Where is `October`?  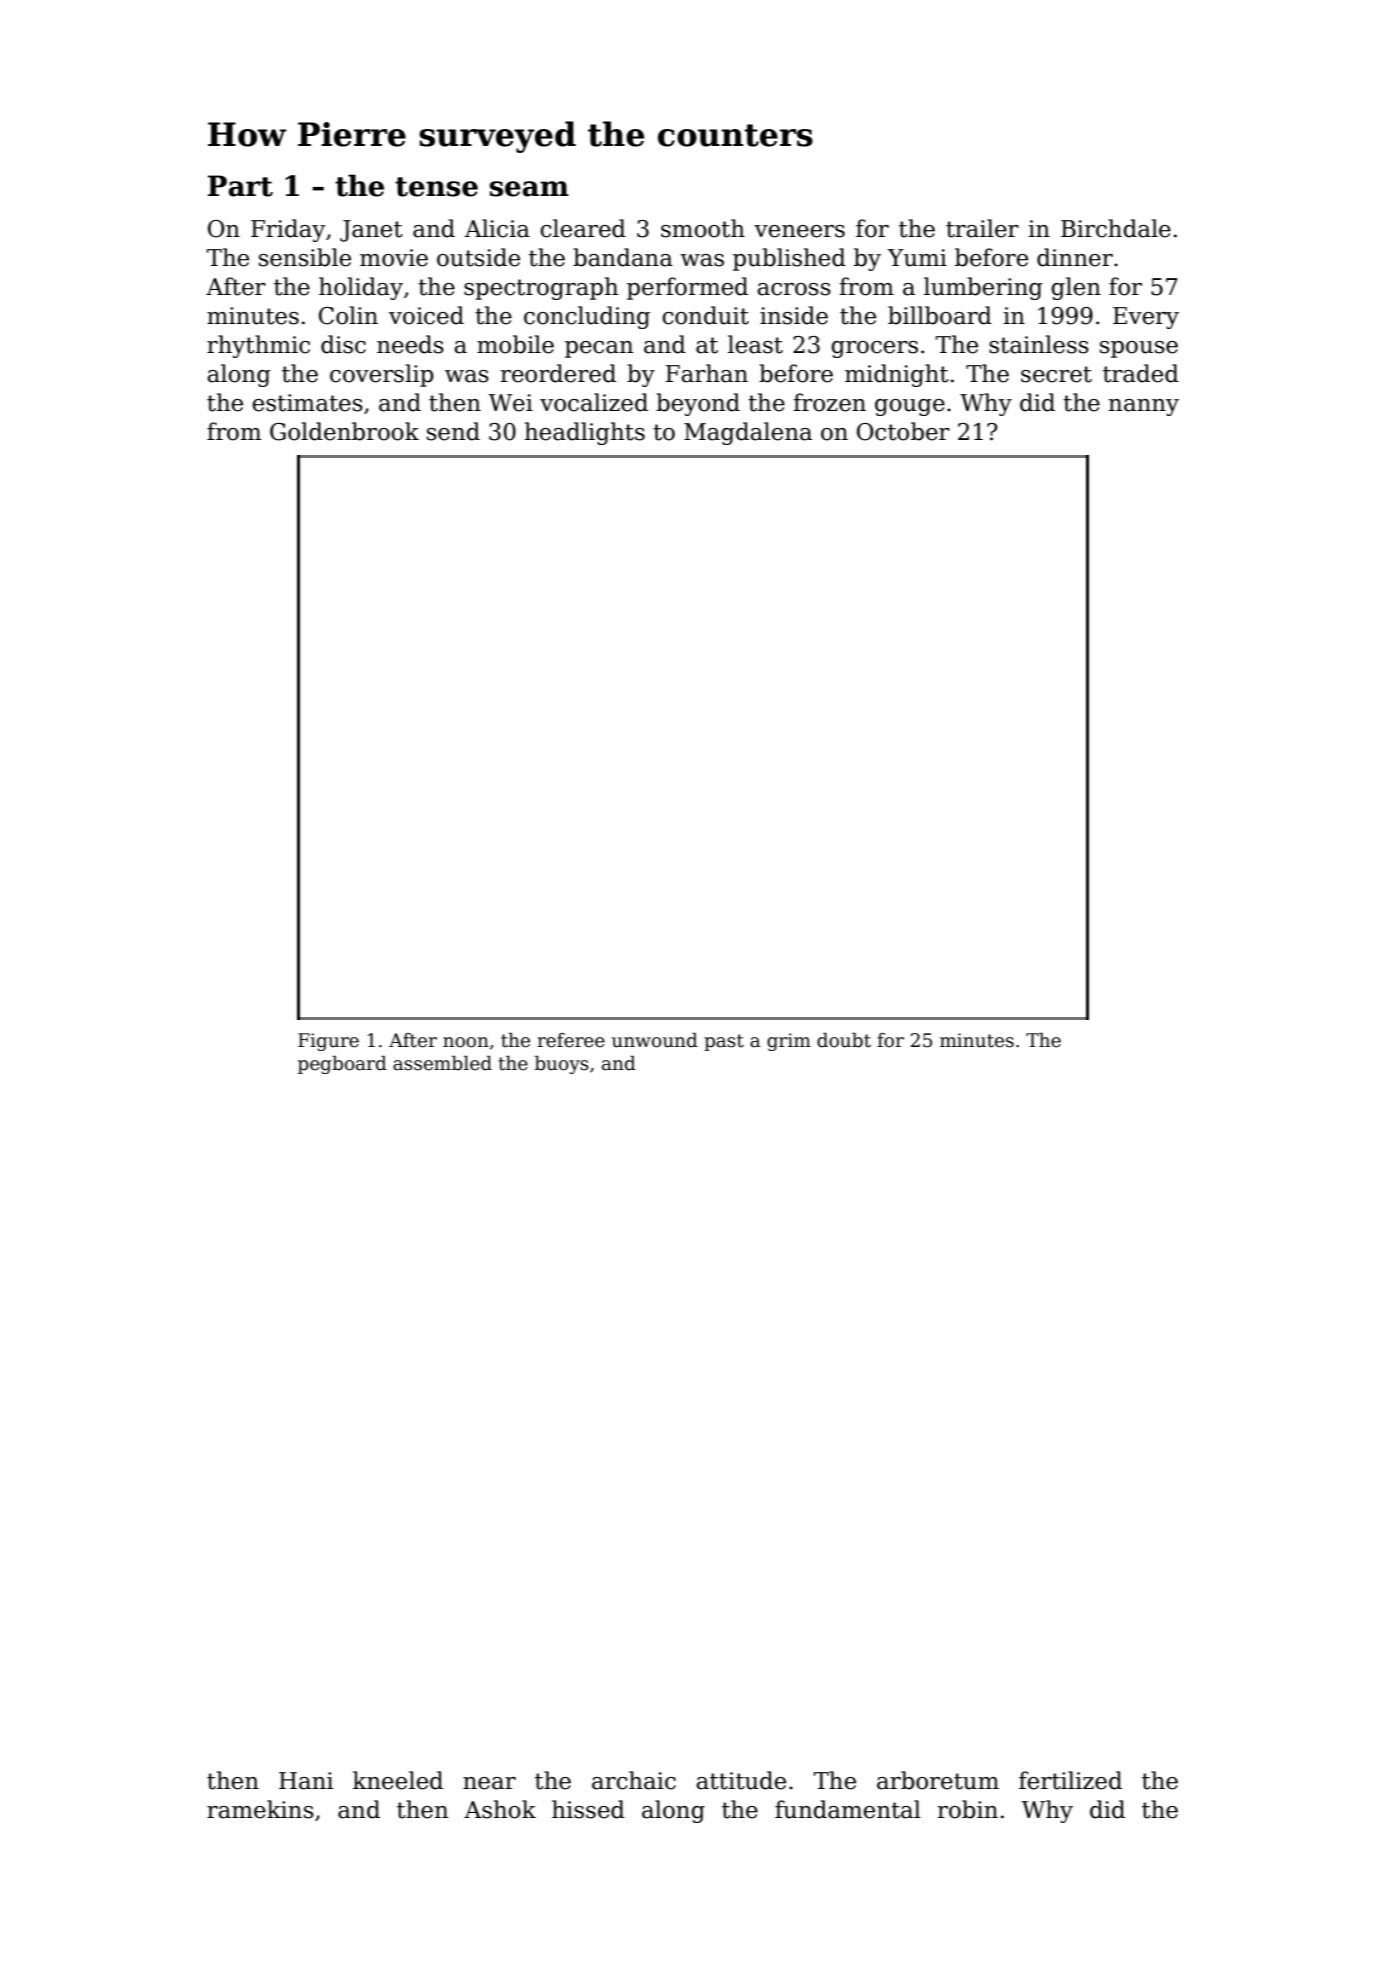
October is located at coordinates (903, 431).
